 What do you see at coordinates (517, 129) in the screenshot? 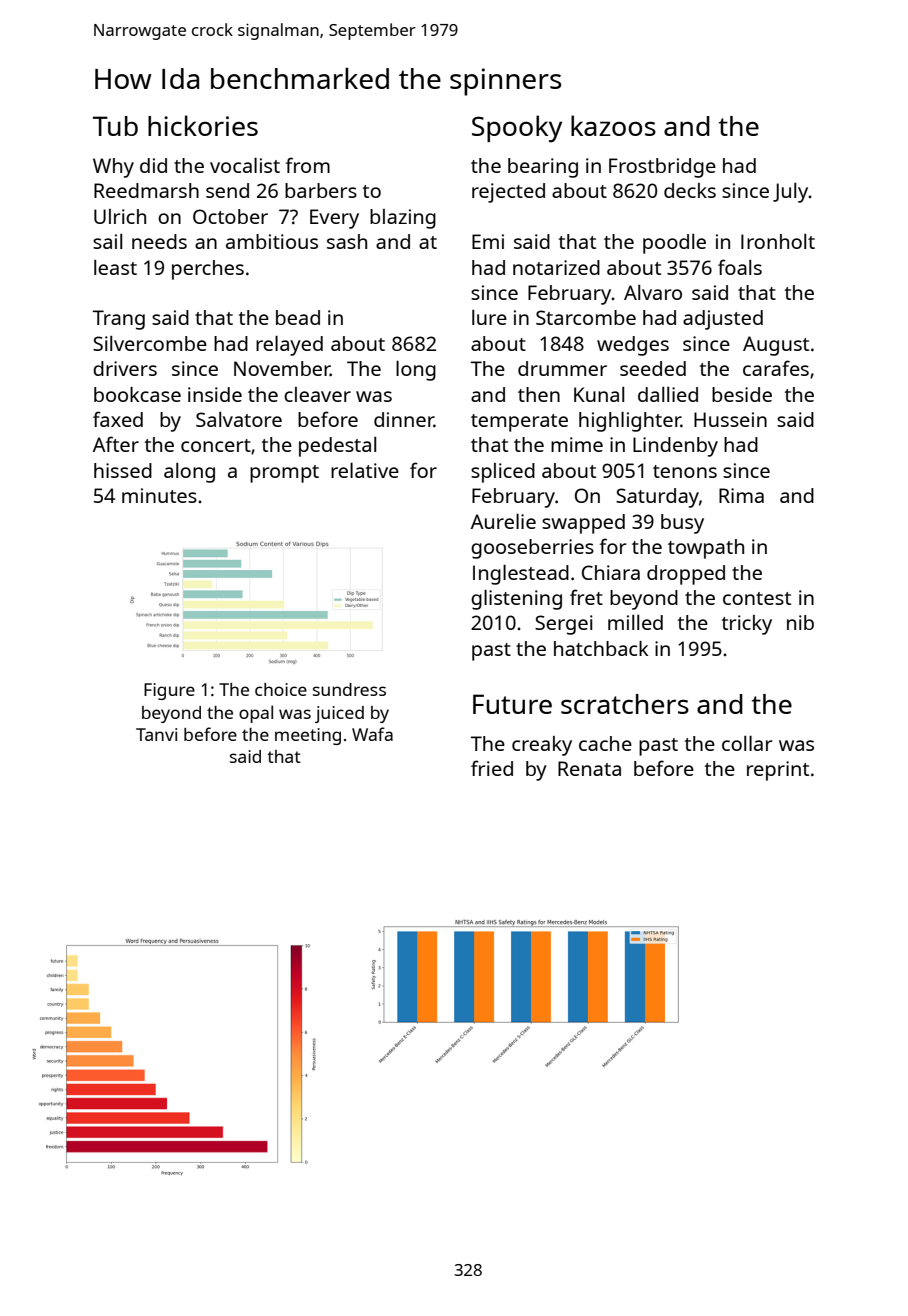
I see `Spooky` at bounding box center [517, 129].
